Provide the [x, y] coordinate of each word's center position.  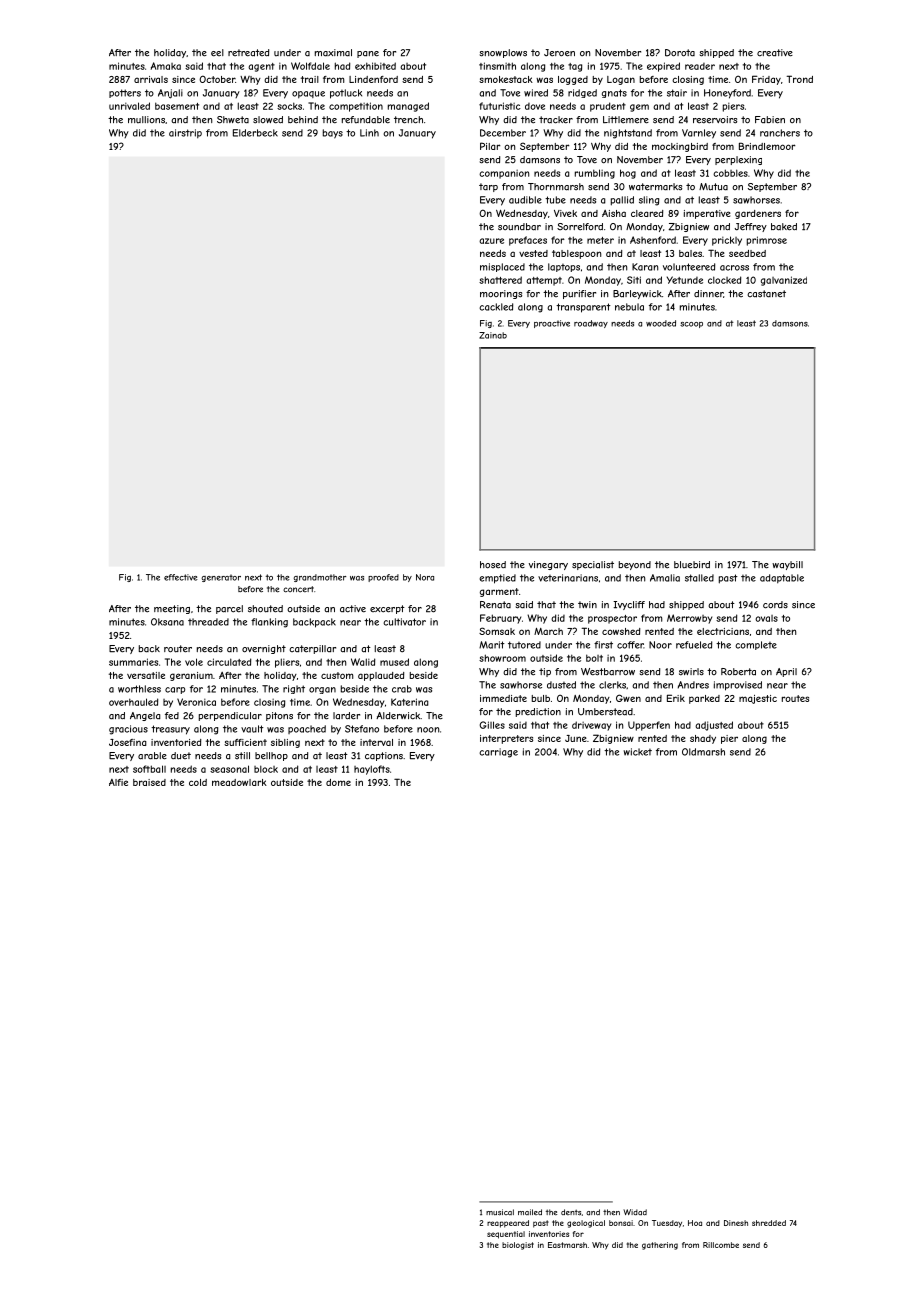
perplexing [738, 160]
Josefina [128, 742]
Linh [369, 133]
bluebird [692, 565]
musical [500, 1212]
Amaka [166, 66]
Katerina [410, 702]
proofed [383, 578]
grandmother [319, 578]
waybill [787, 565]
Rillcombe [721, 1245]
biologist [518, 1246]
